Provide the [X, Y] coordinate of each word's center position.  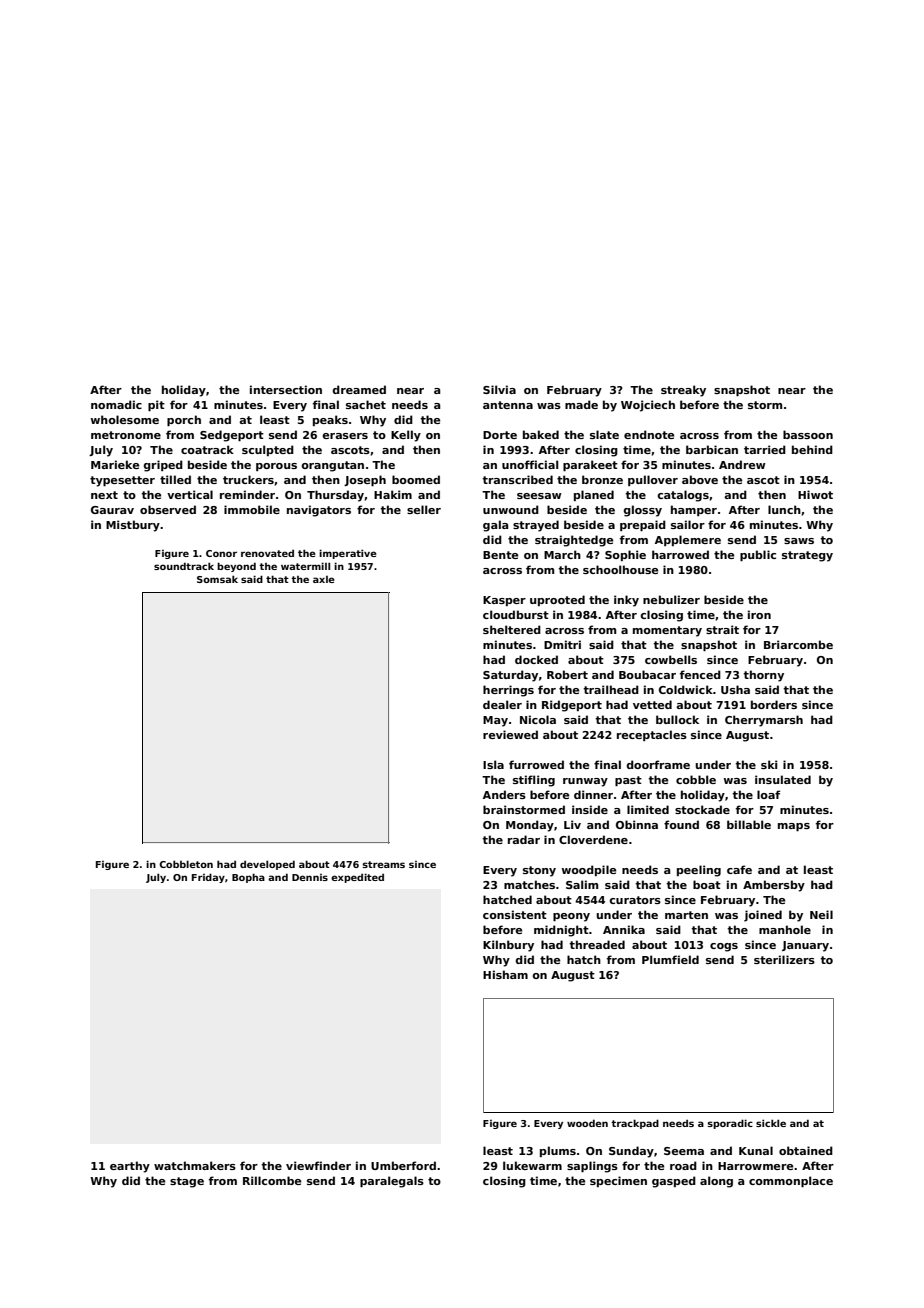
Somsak [217, 579]
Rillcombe [272, 1180]
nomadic [116, 404]
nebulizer [671, 599]
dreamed [359, 389]
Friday [208, 878]
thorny [763, 676]
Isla [493, 764]
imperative [348, 554]
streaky [683, 391]
